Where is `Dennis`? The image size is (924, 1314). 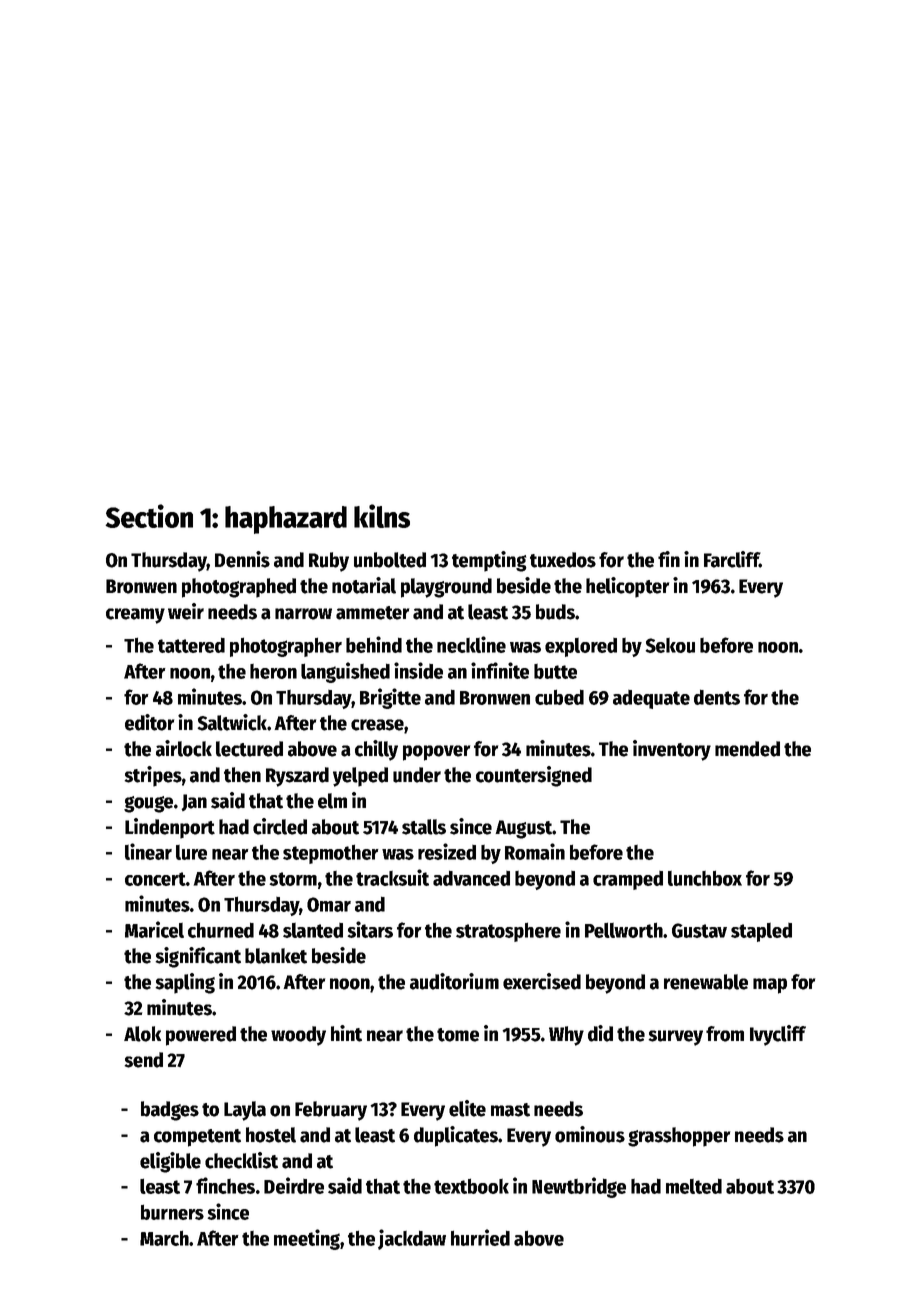
Dennis is located at coordinates (242, 559).
